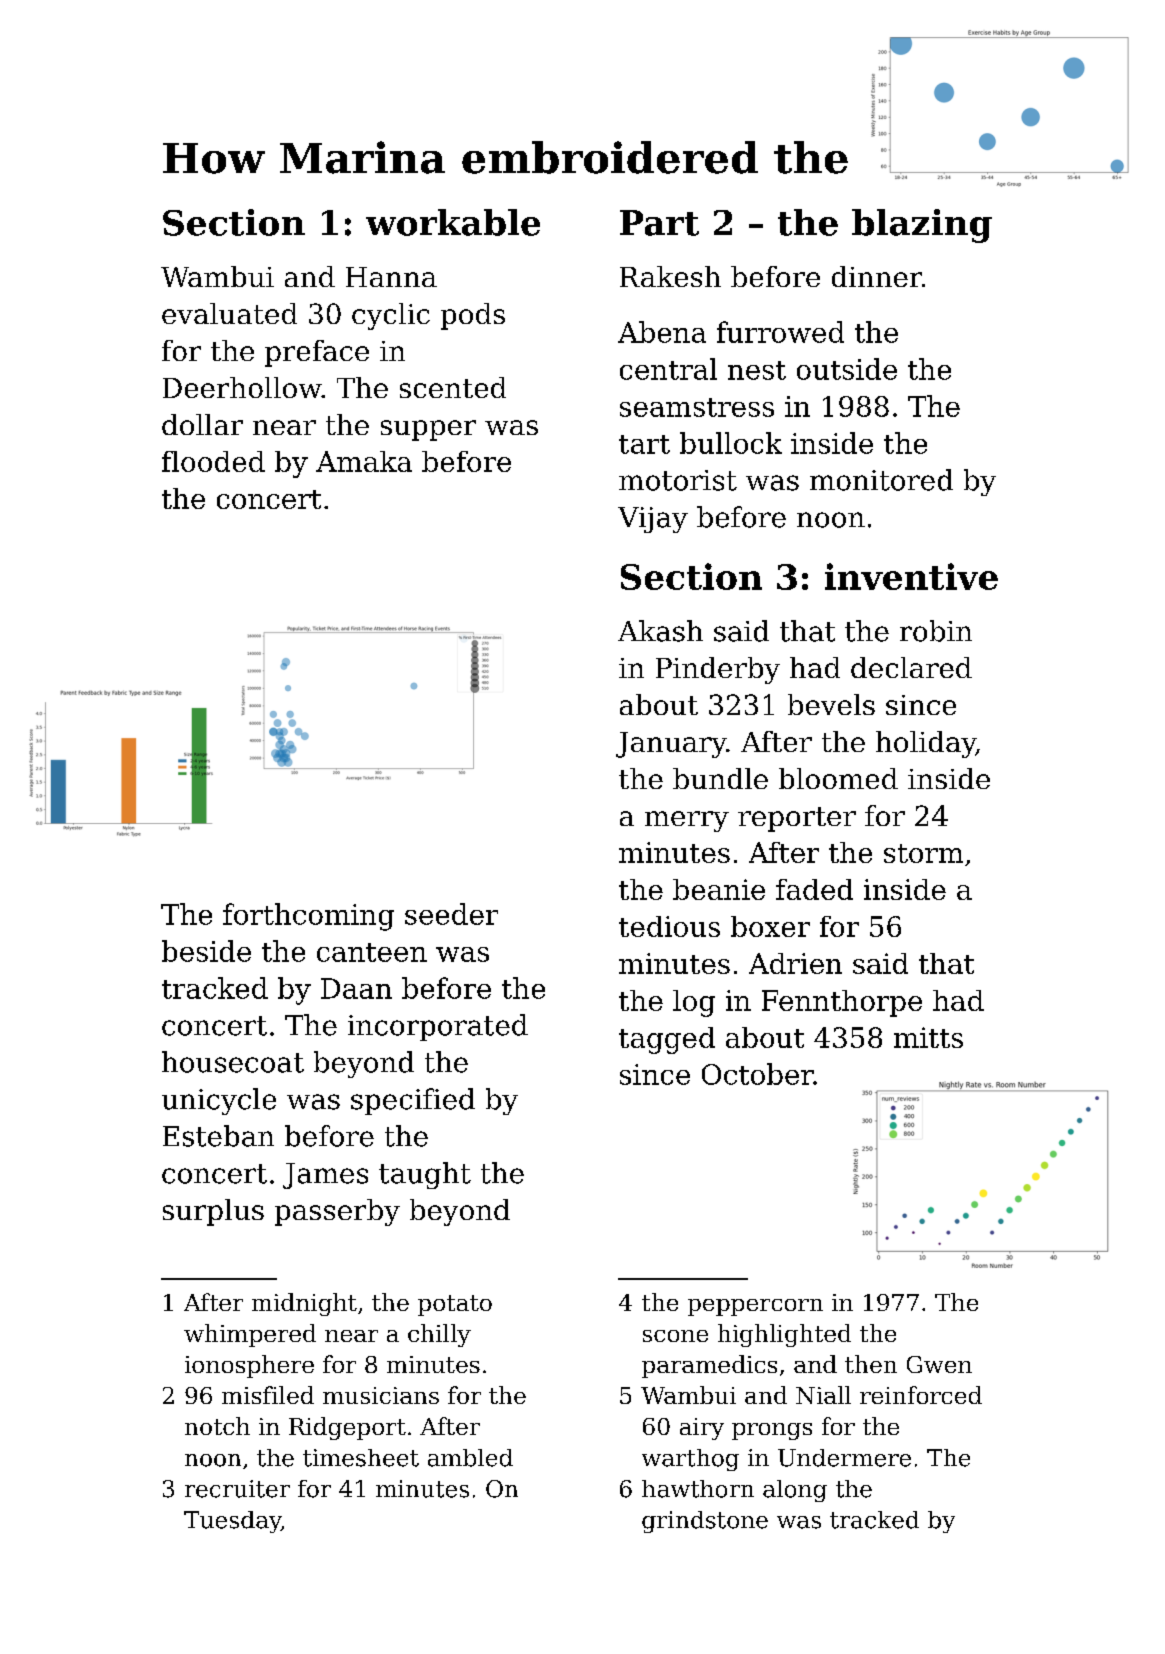 The width and height of the screenshot is (1165, 1654). What do you see at coordinates (705, 1522) in the screenshot?
I see `grindstone` at bounding box center [705, 1522].
